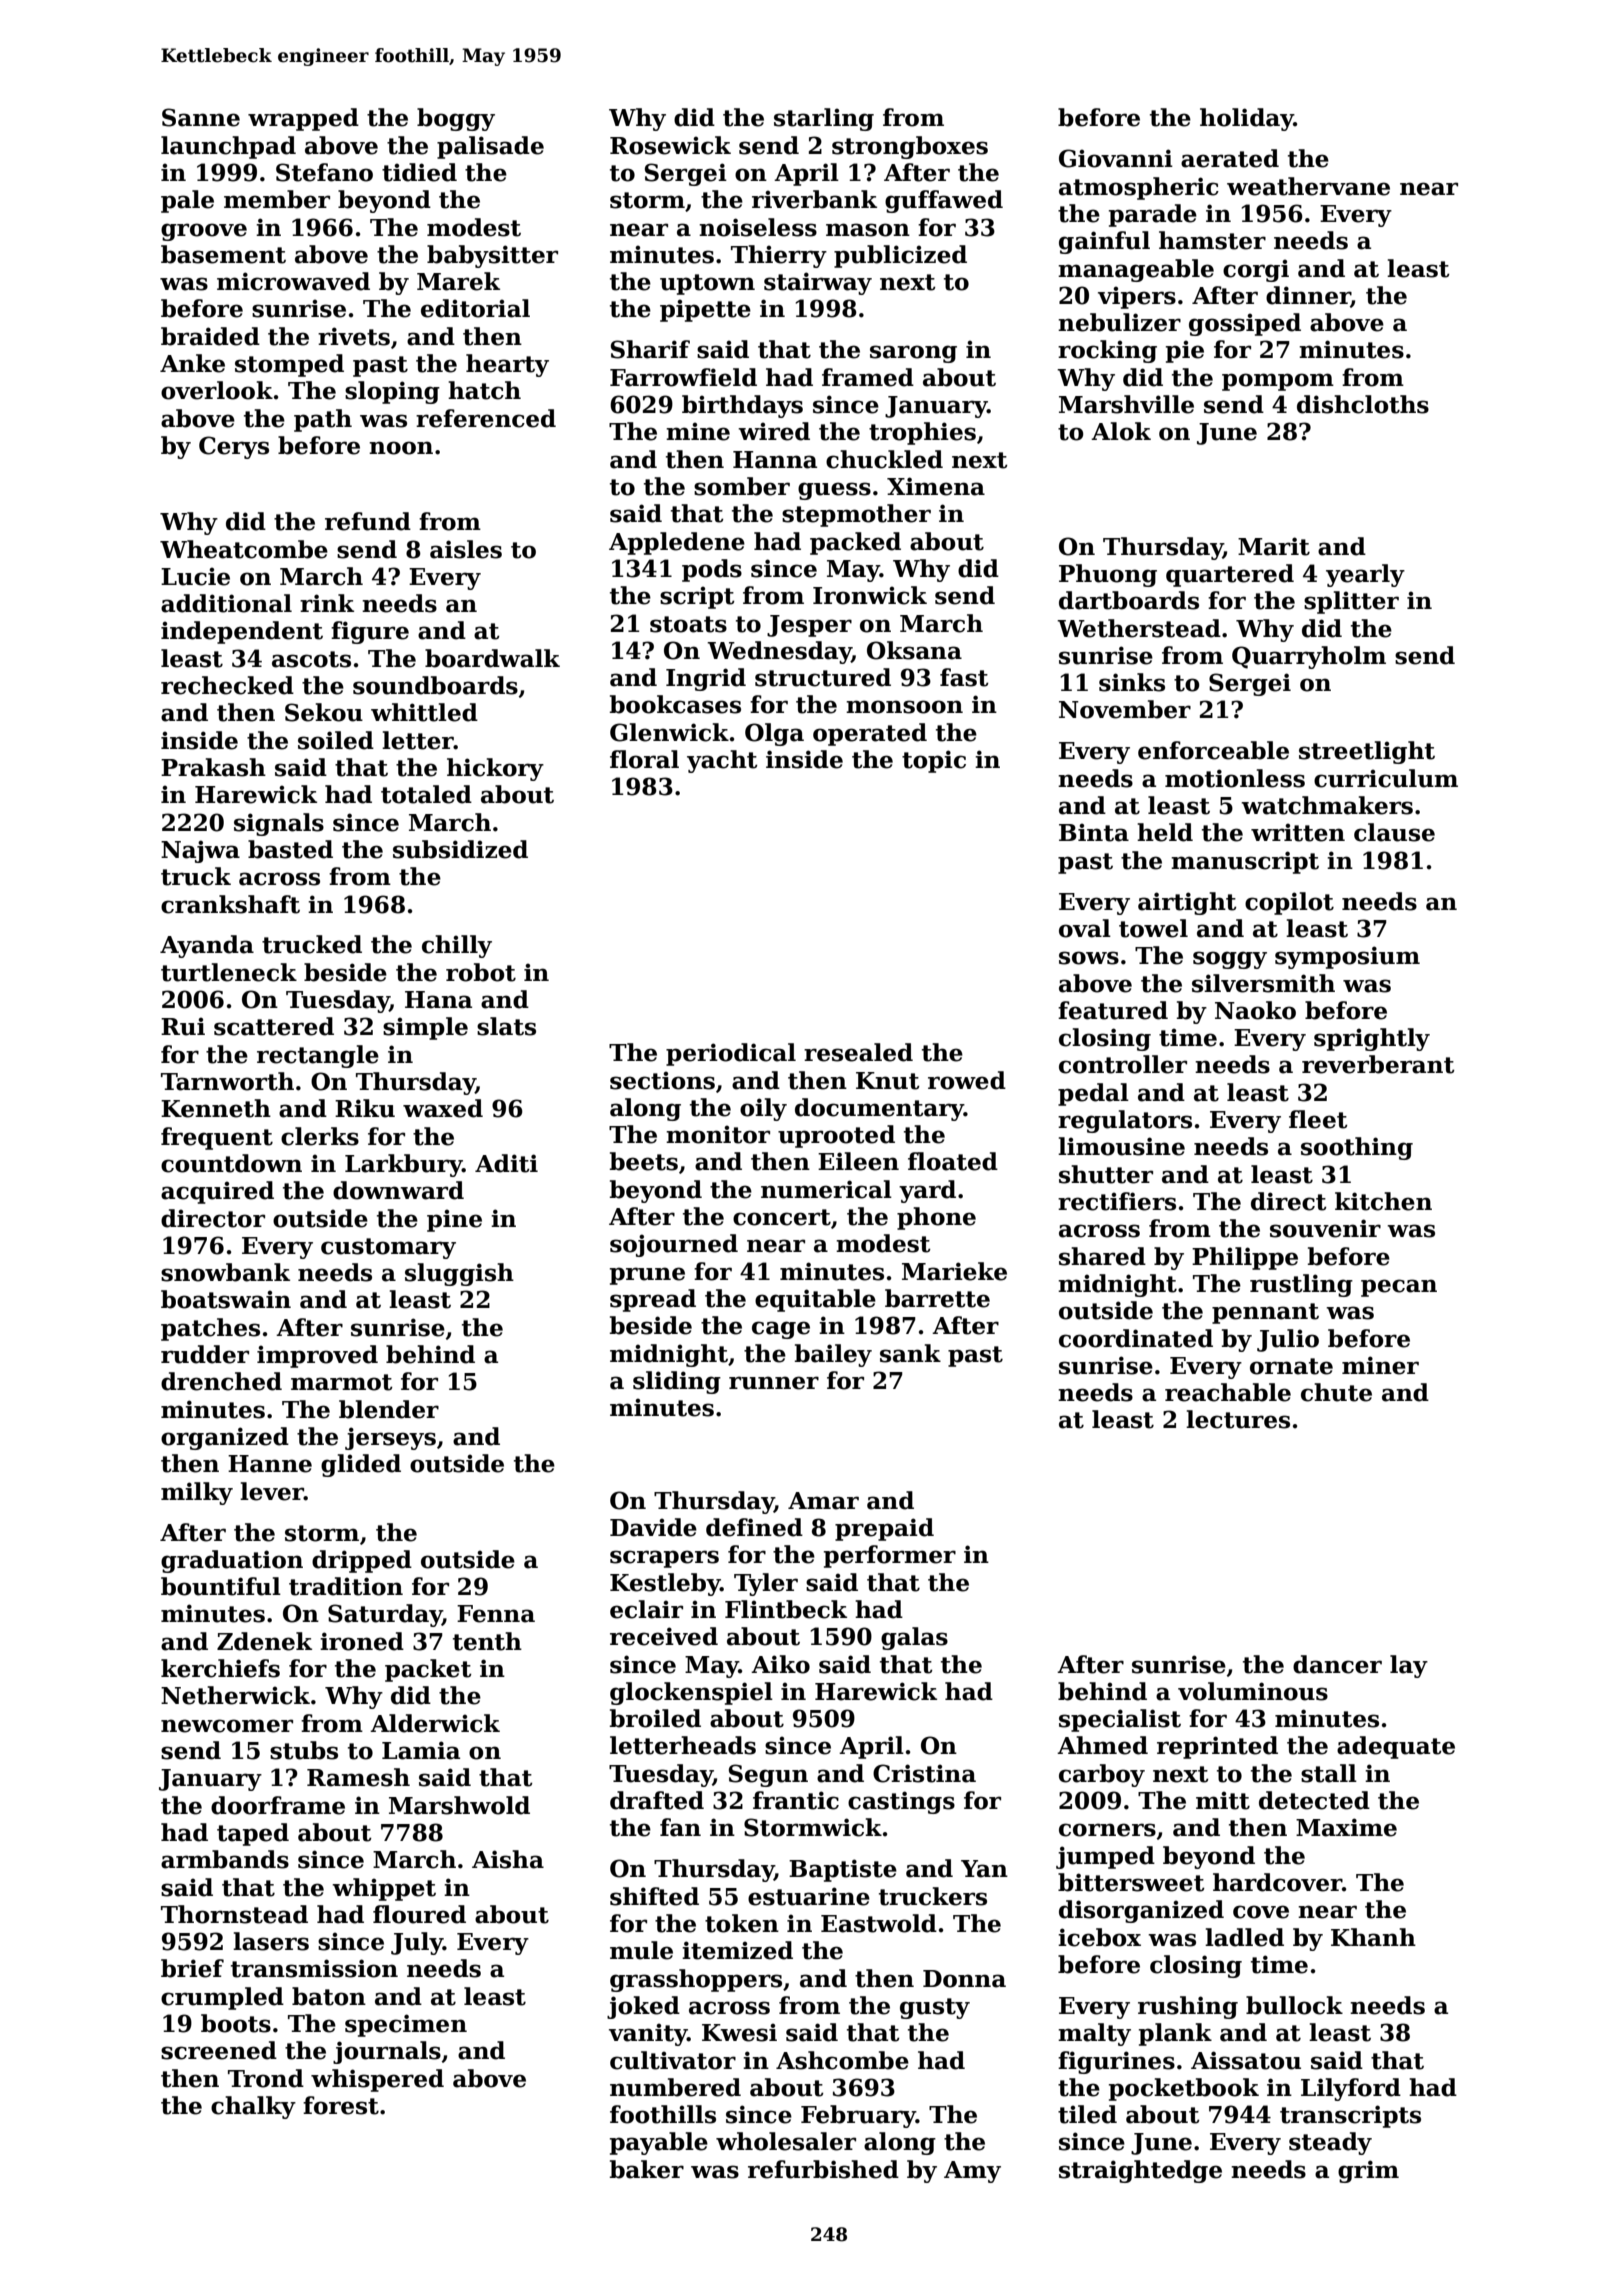 This image has height=2292, width=1620. Describe the element at coordinates (221, 1381) in the image. I see `drenched` at that location.
